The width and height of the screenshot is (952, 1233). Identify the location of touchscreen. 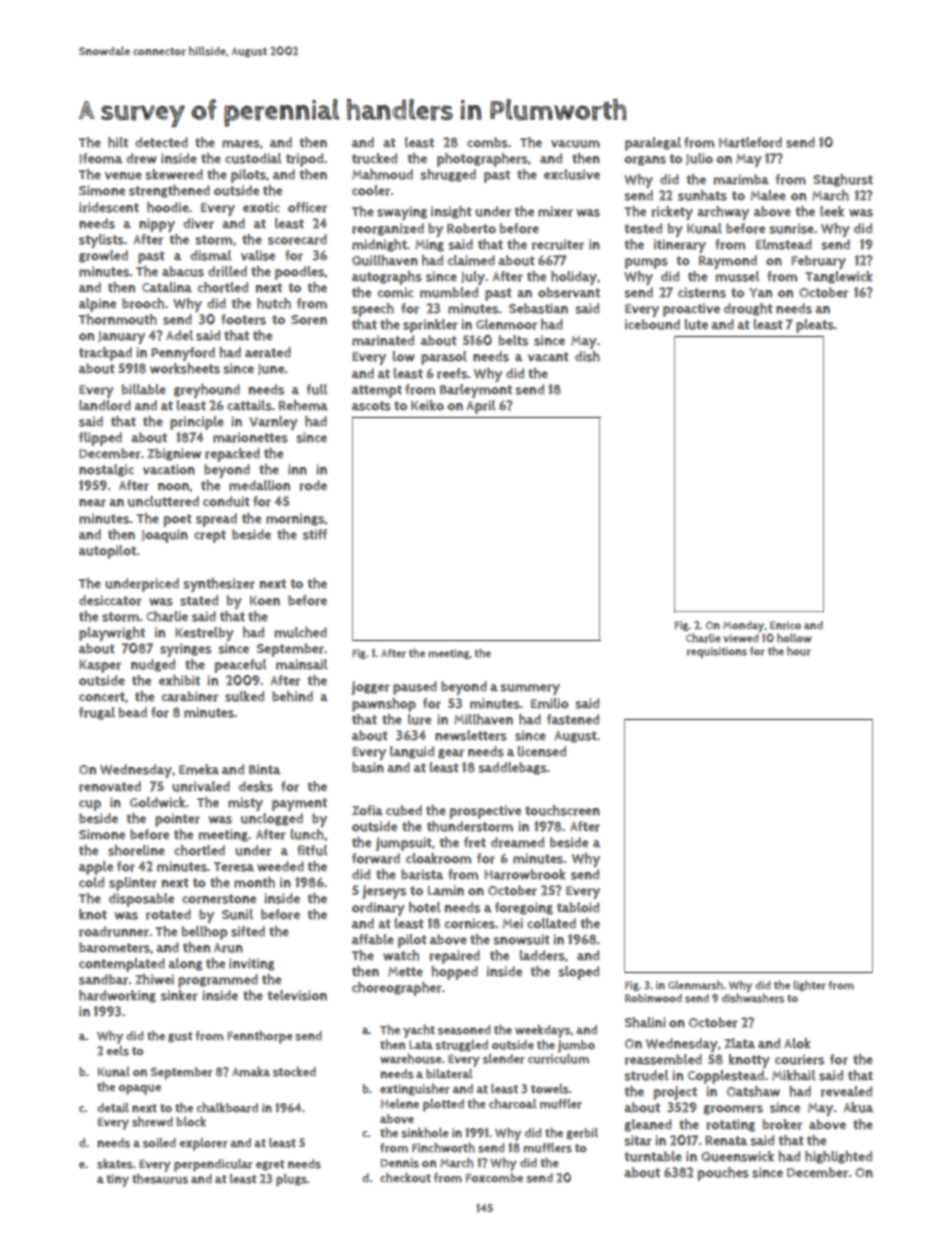
(562, 810).
